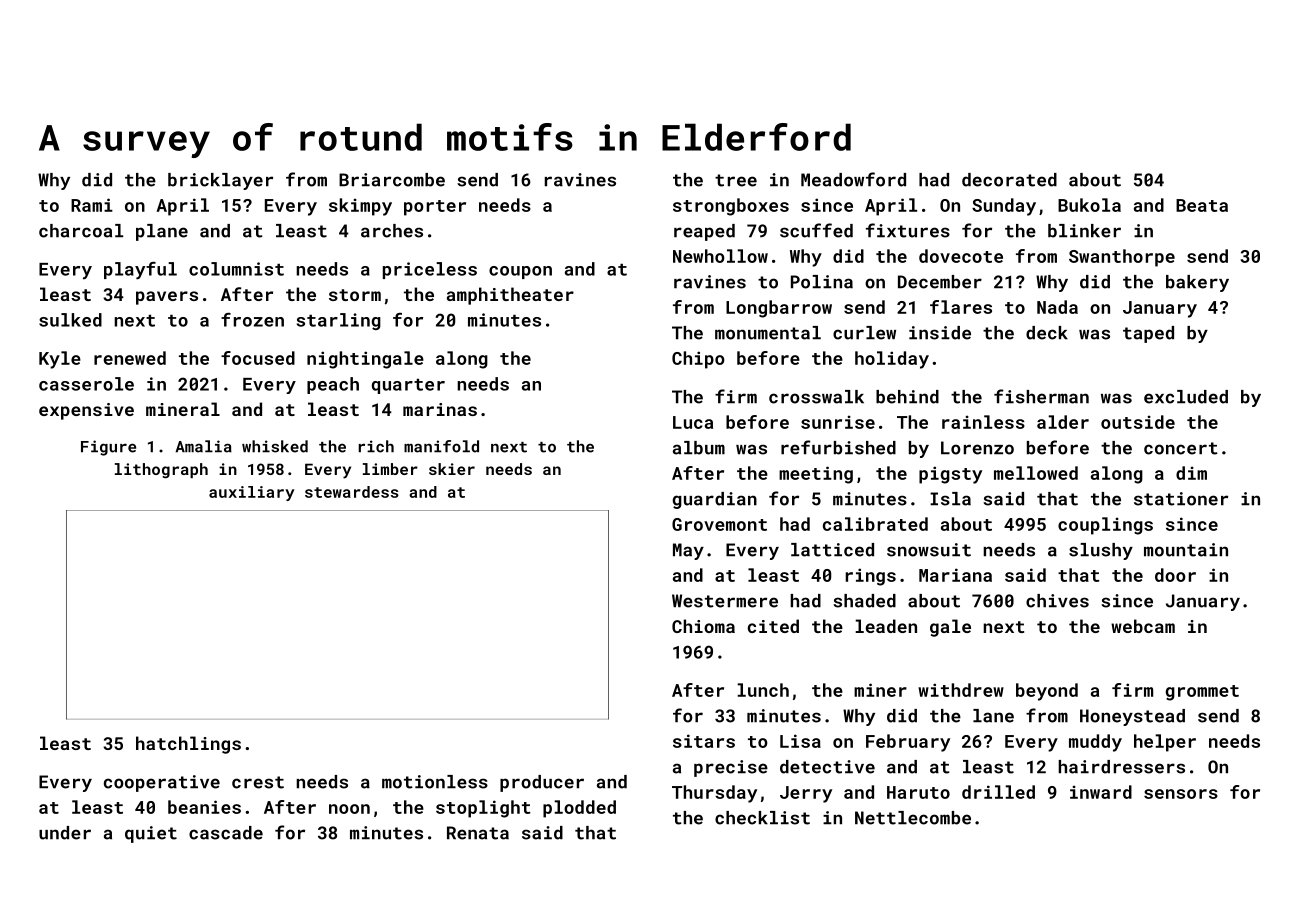  What do you see at coordinates (251, 493) in the page?
I see `auxiliary` at bounding box center [251, 493].
